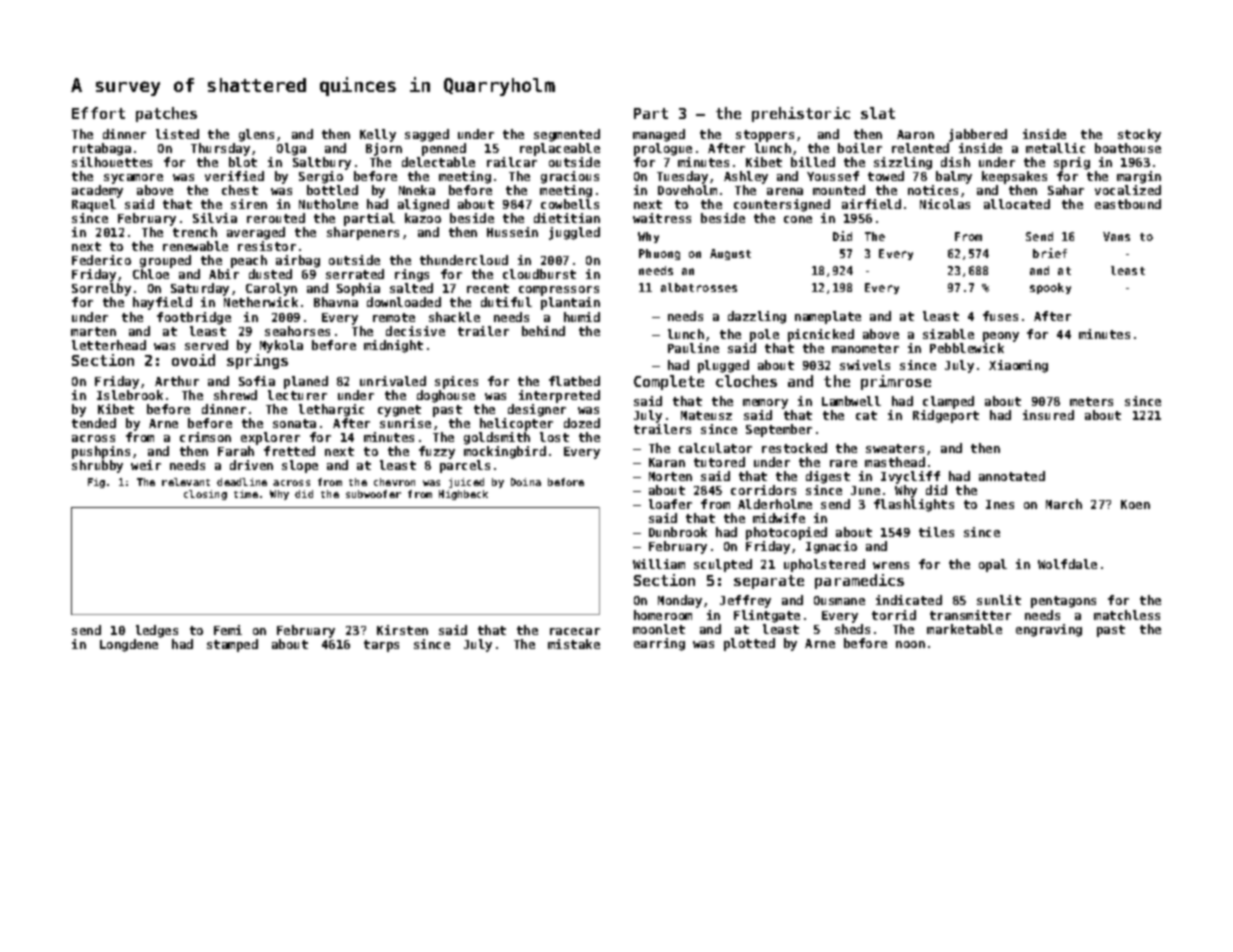 Image resolution: width=1233 pixels, height=952 pixels. Describe the element at coordinates (96, 483) in the document. I see `Fig` at that location.
